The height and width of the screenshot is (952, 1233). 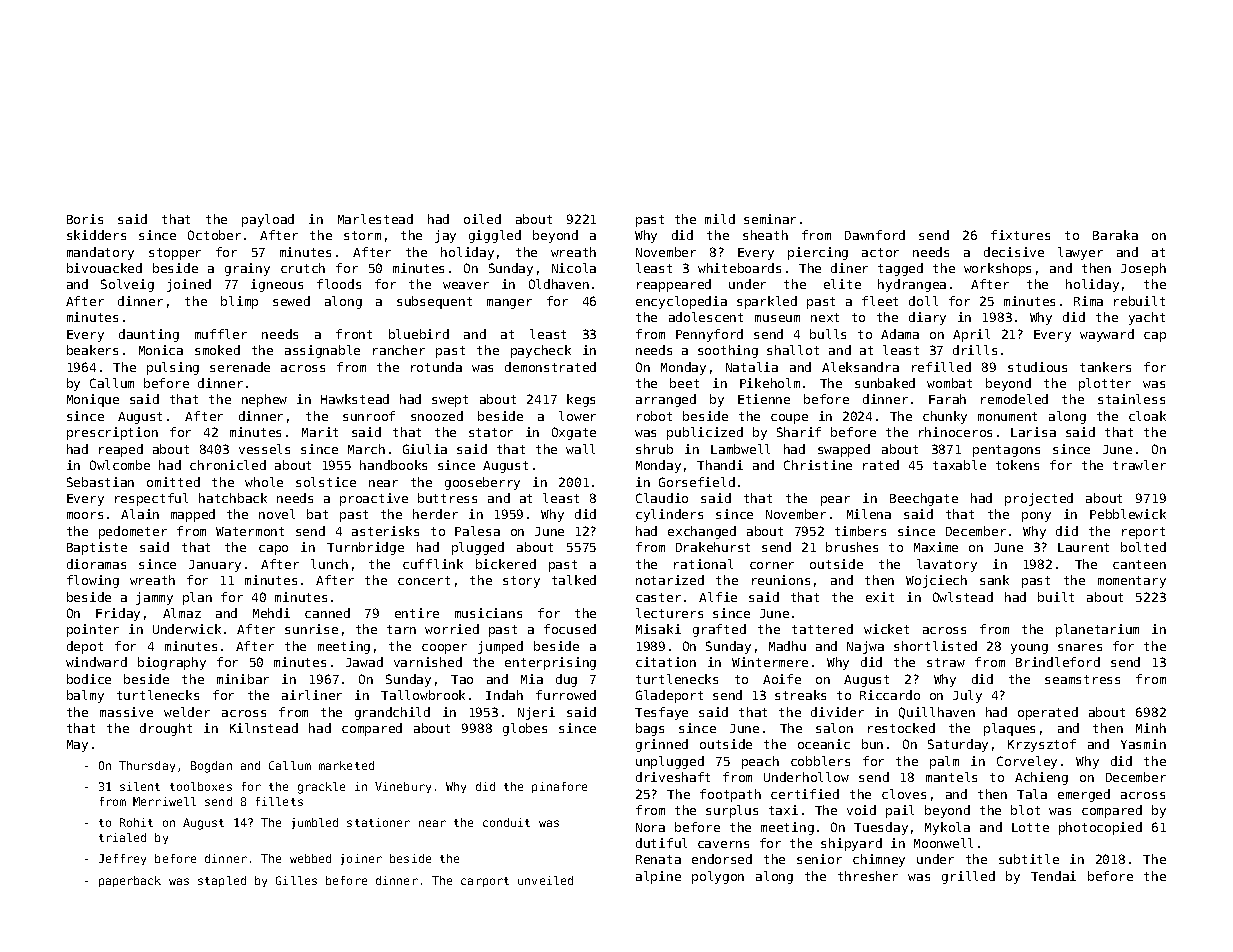 I want to click on Baraka, so click(x=1115, y=235).
